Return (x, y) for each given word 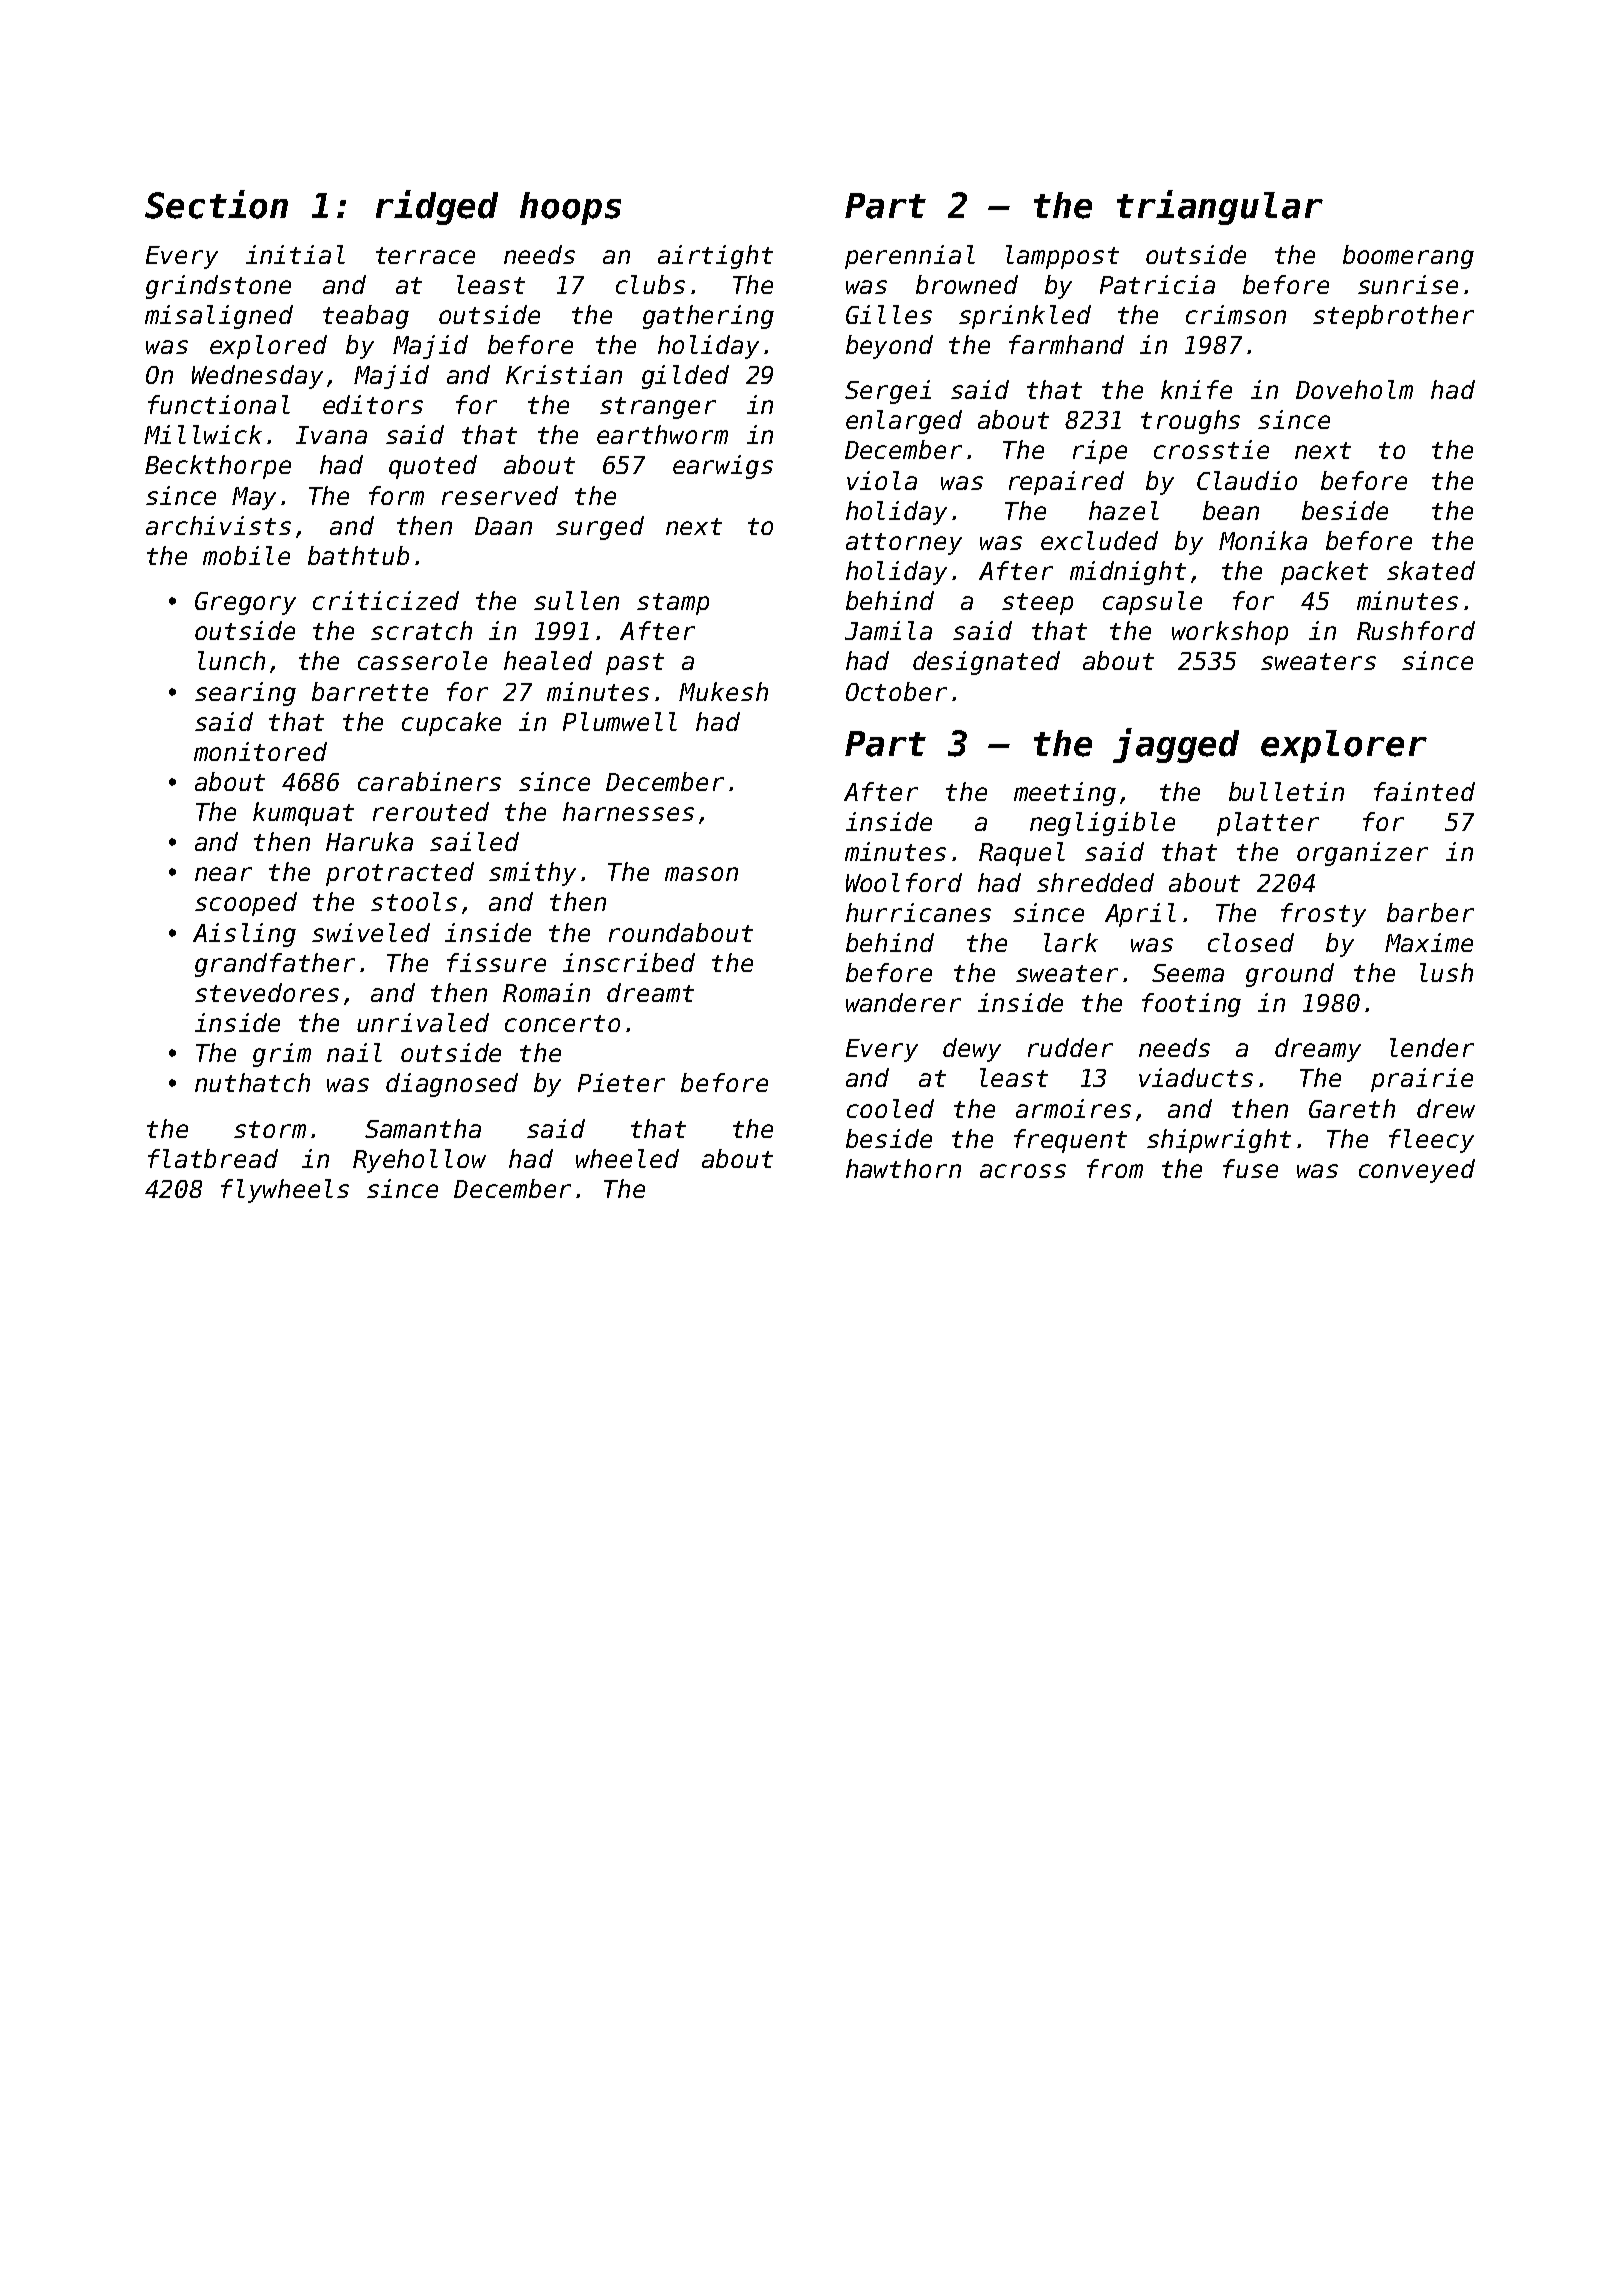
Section (216, 204)
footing (1191, 1005)
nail (354, 1052)
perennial (910, 257)
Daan (503, 526)
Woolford (904, 882)
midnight (1128, 573)
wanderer (903, 1002)
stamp (673, 604)
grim (282, 1055)
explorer (1344, 746)
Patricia (1157, 284)
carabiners (429, 781)
